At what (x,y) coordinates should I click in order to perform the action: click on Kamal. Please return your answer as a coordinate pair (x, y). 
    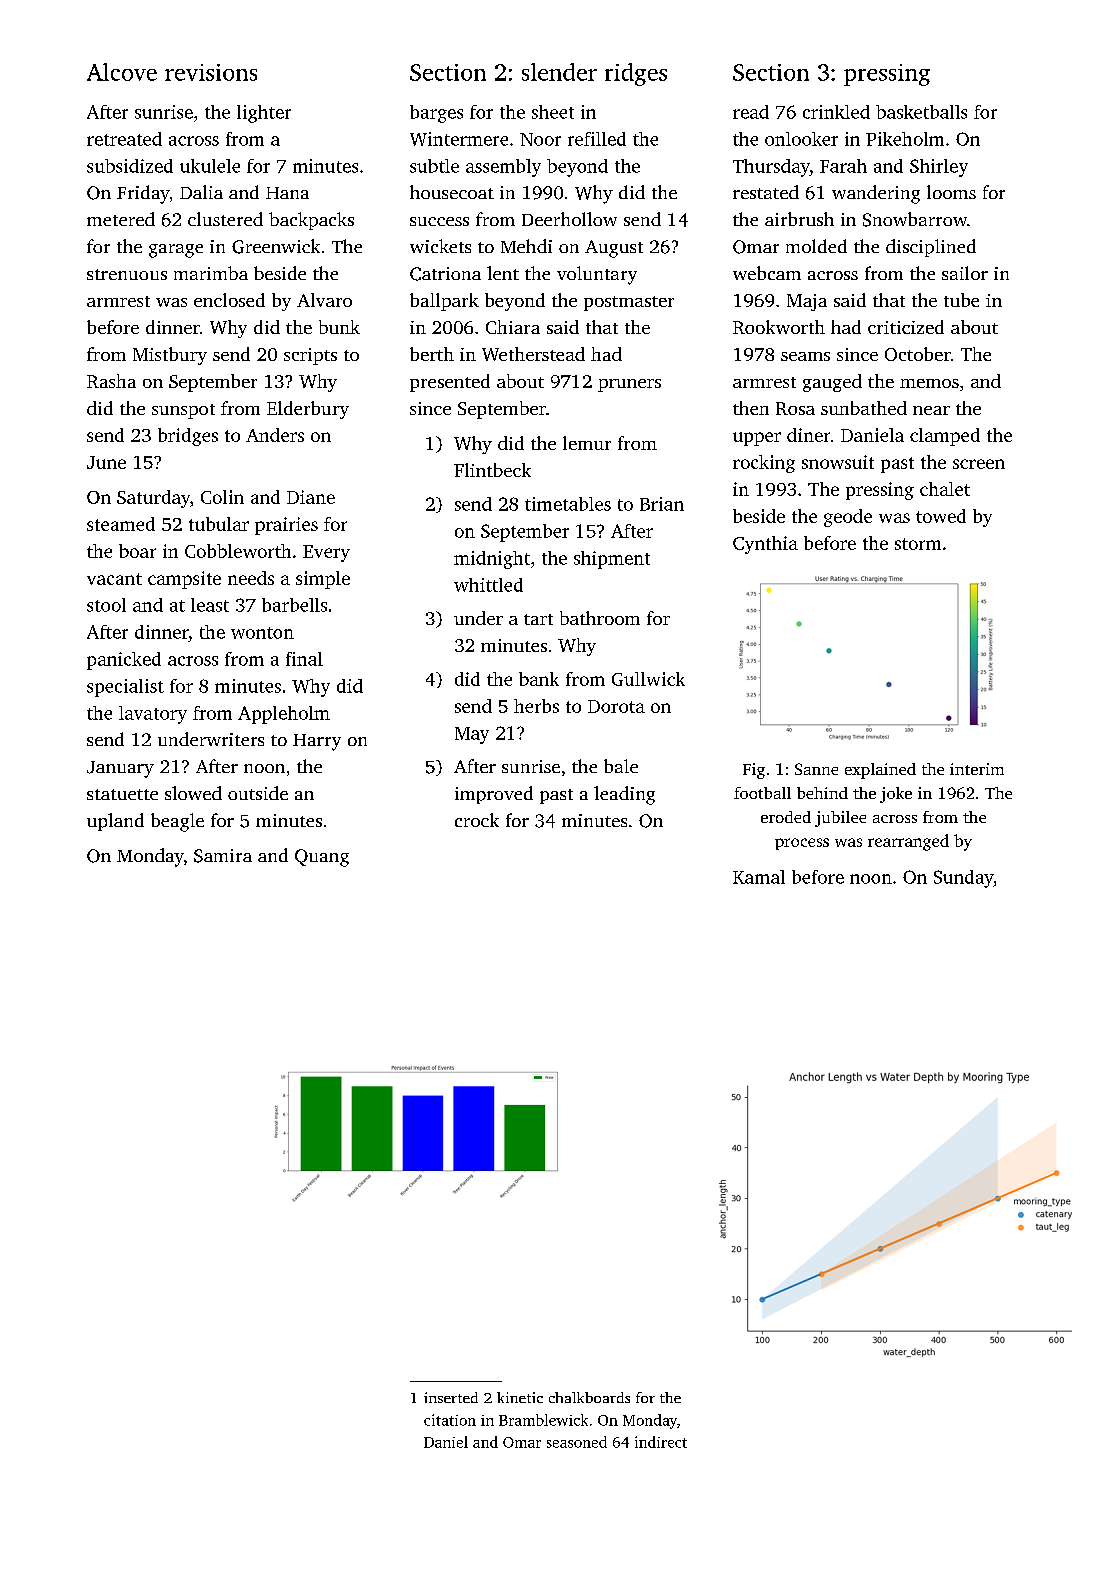
    Looking at the image, I should click on (759, 877).
